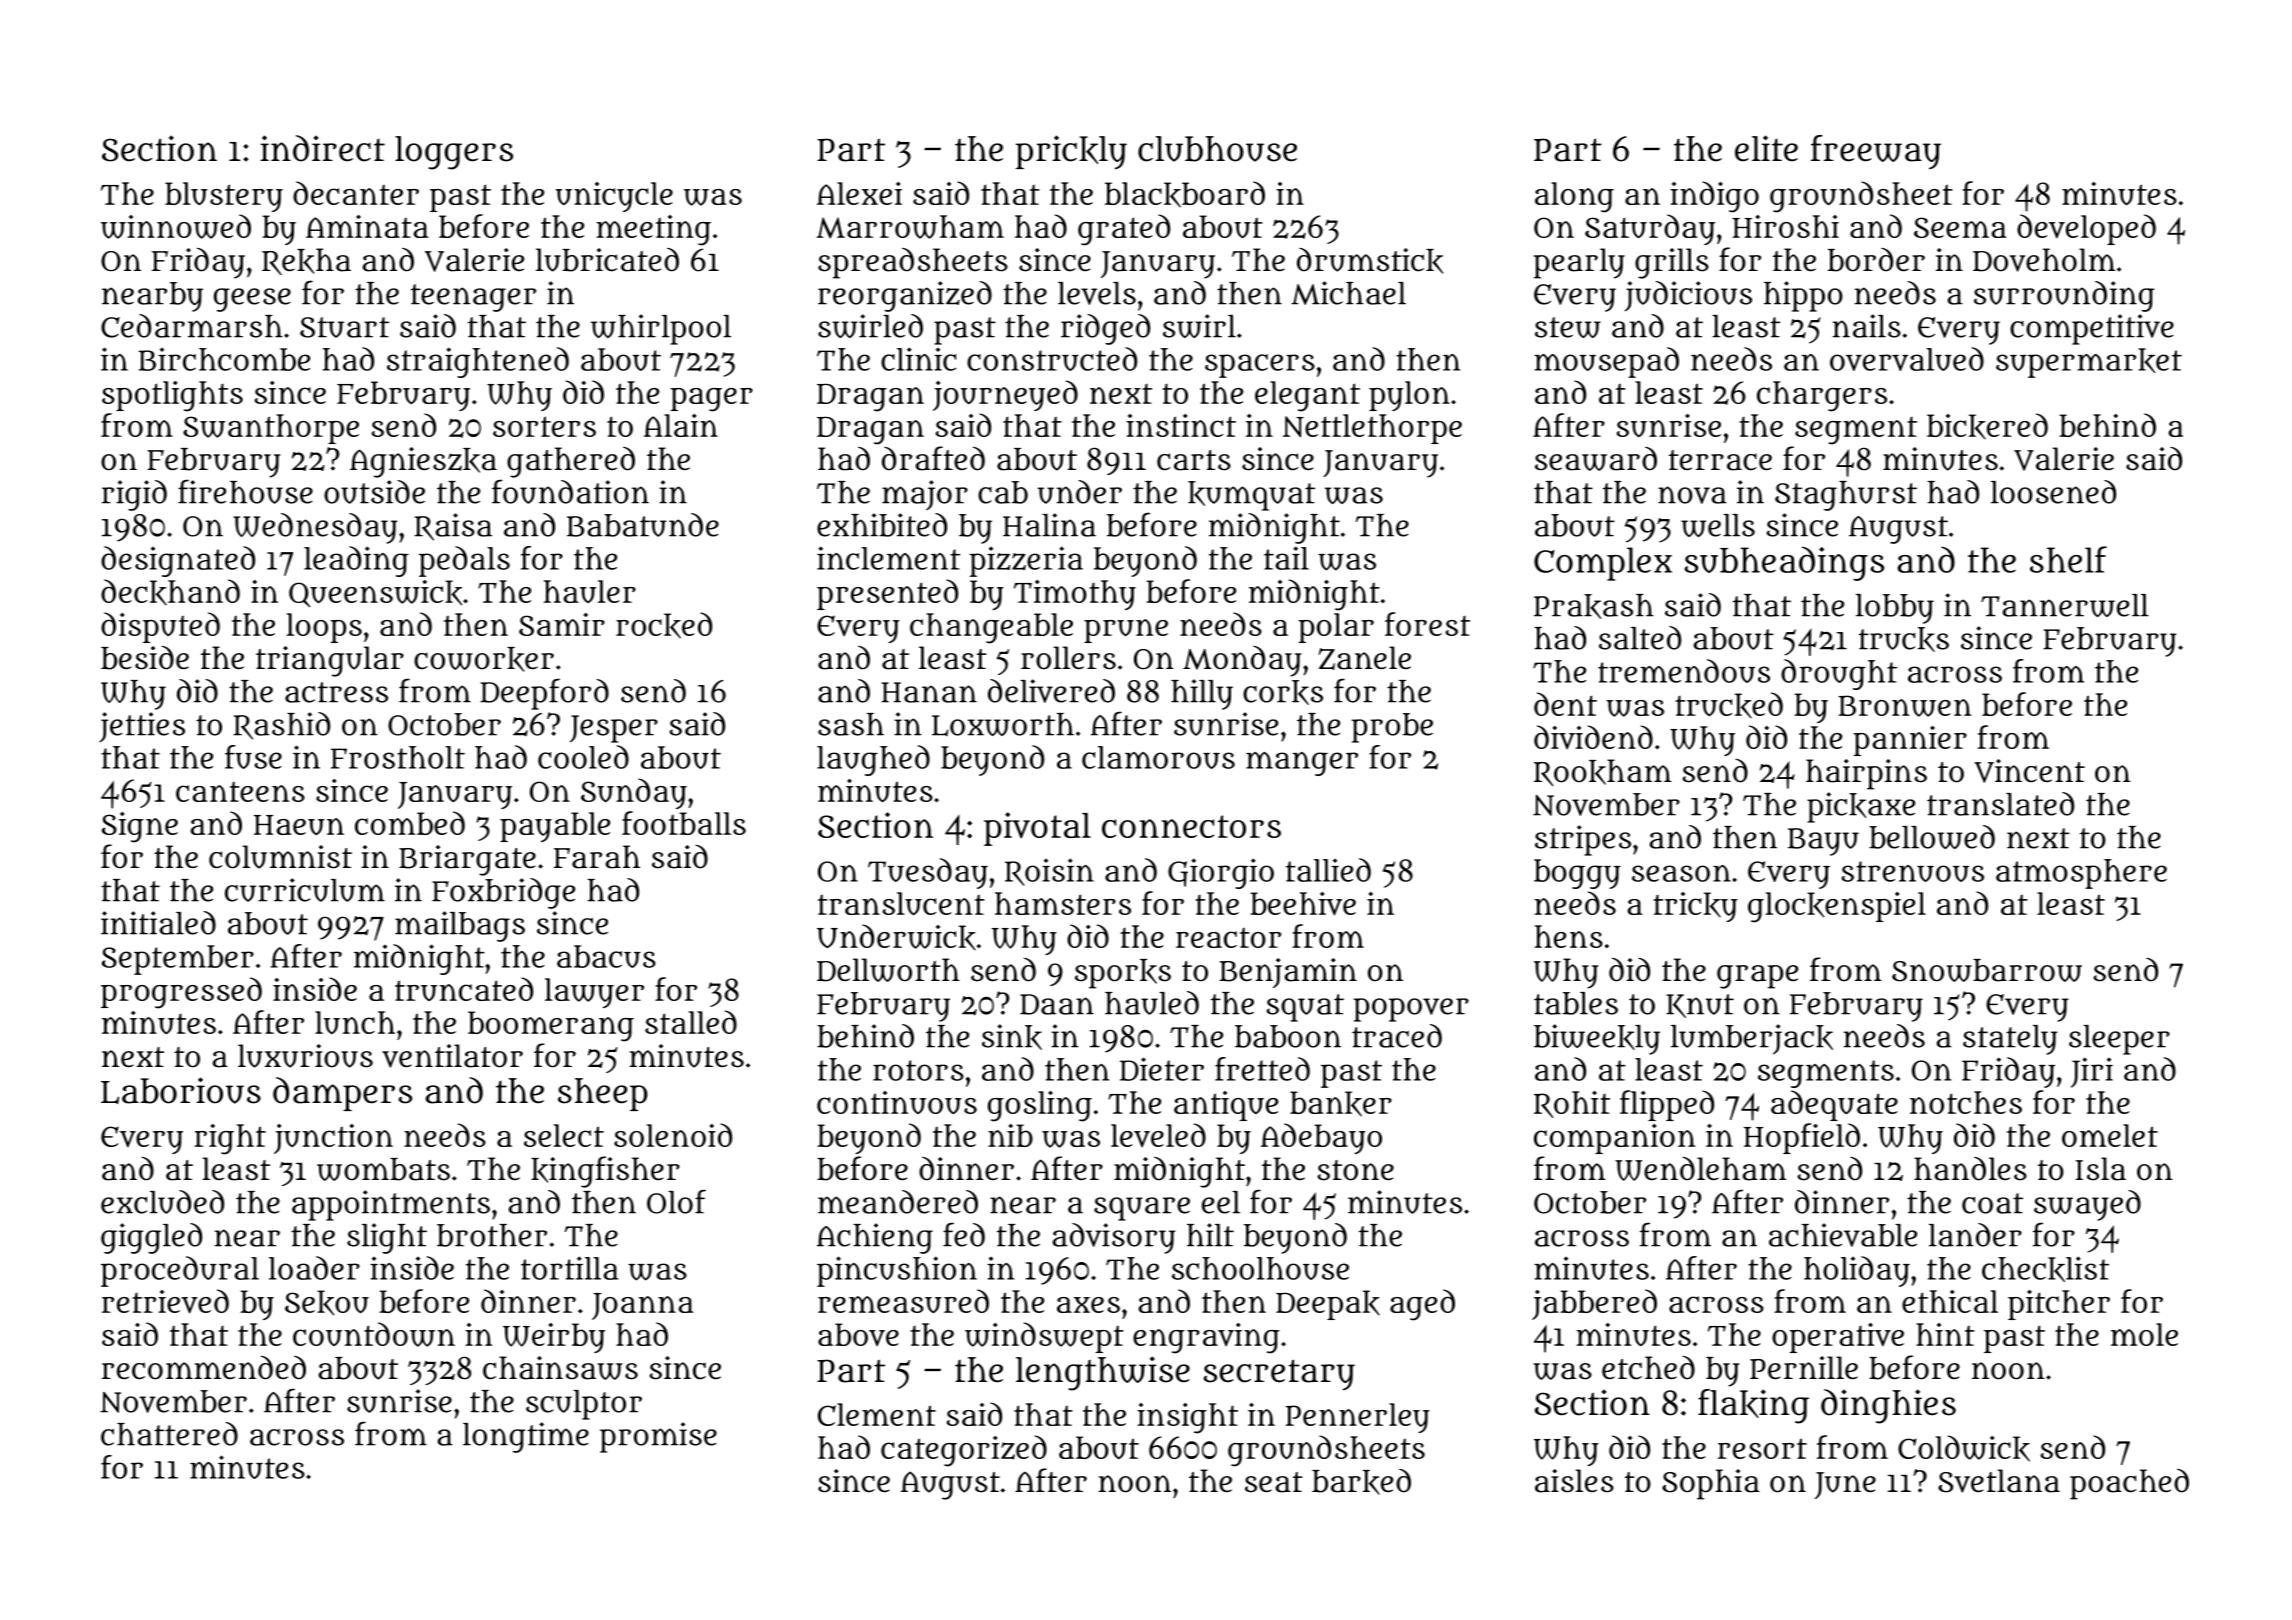  Describe the element at coordinates (2119, 1040) in the screenshot. I see `sleeper` at that location.
